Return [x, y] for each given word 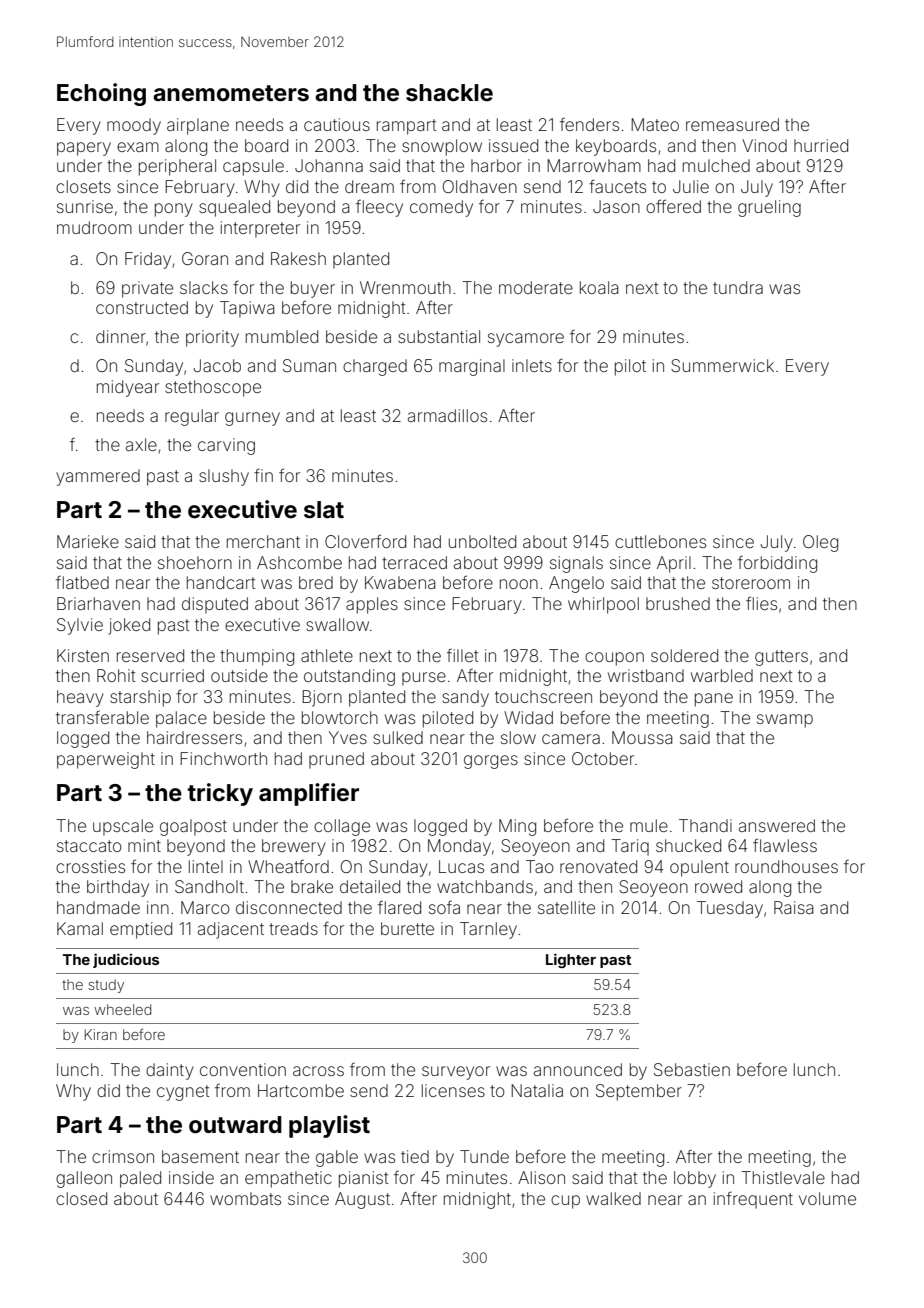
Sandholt [209, 886]
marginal [472, 367]
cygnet [183, 1093]
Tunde [484, 1156]
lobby [695, 1179]
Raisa [793, 907]
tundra [738, 287]
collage [342, 827]
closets [83, 186]
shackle [449, 93]
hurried [821, 145]
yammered [98, 477]
